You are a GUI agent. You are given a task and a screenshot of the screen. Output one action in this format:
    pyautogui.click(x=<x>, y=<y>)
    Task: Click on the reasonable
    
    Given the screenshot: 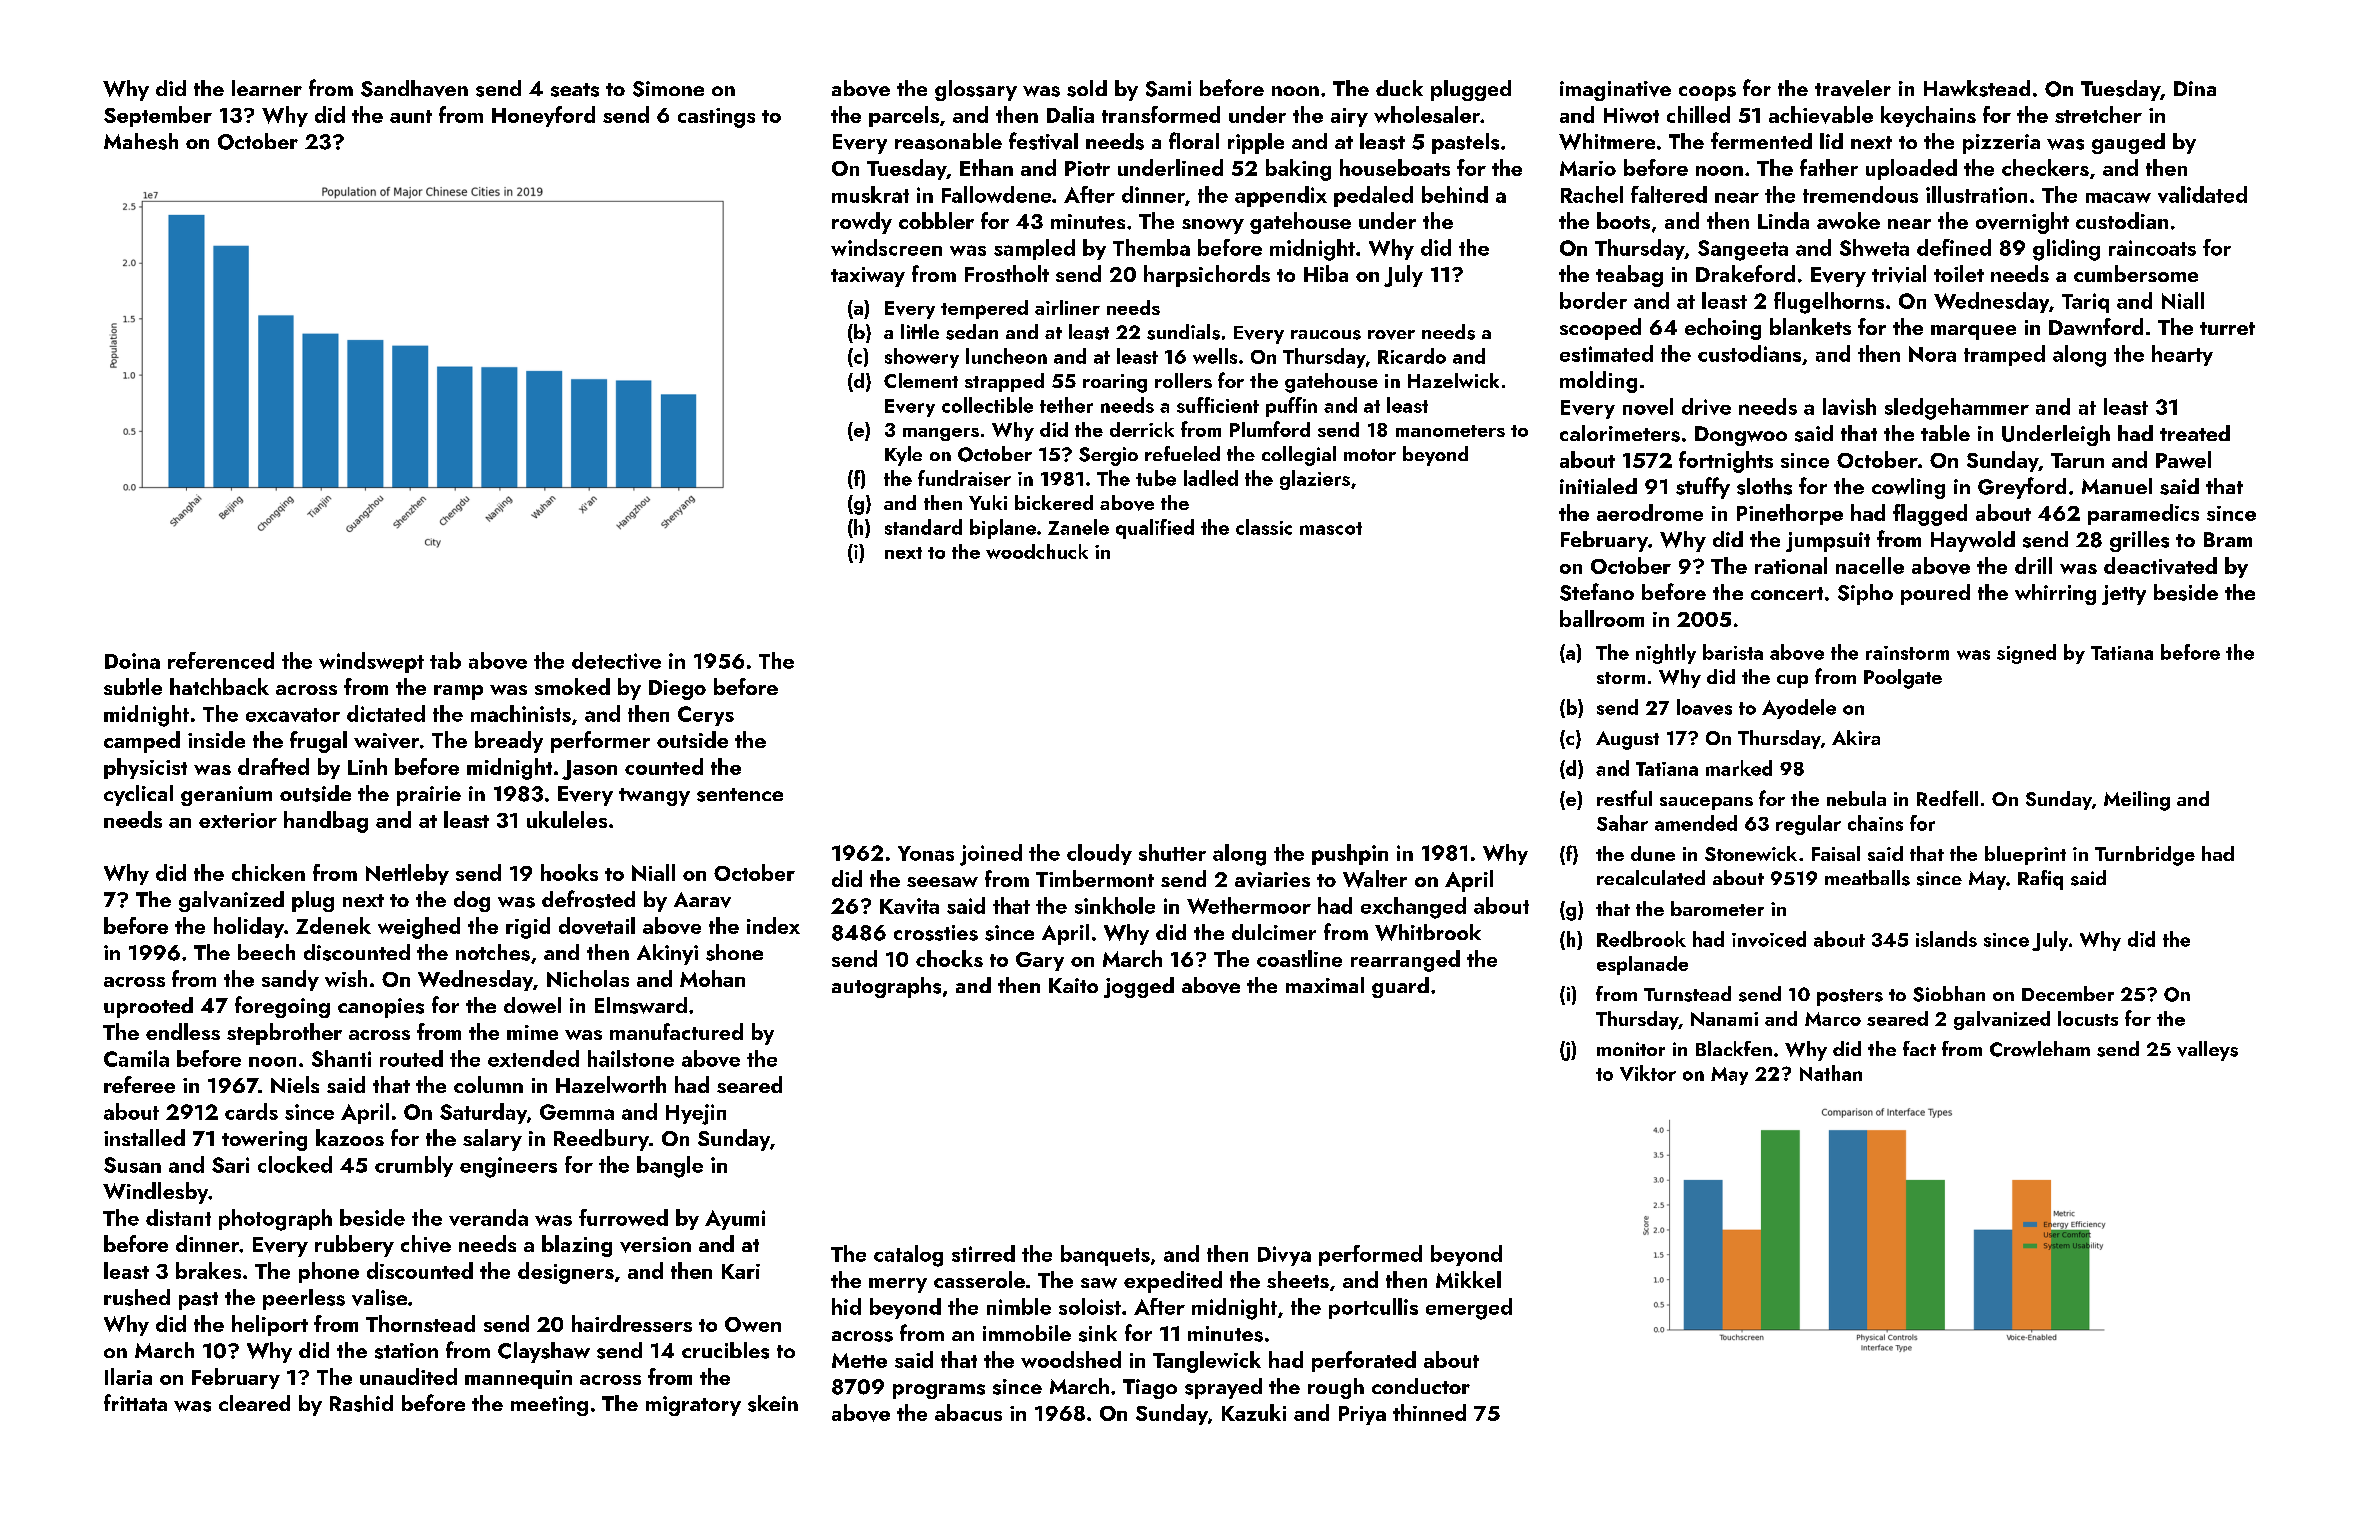 What is the action you would take?
    pyautogui.click(x=948, y=141)
